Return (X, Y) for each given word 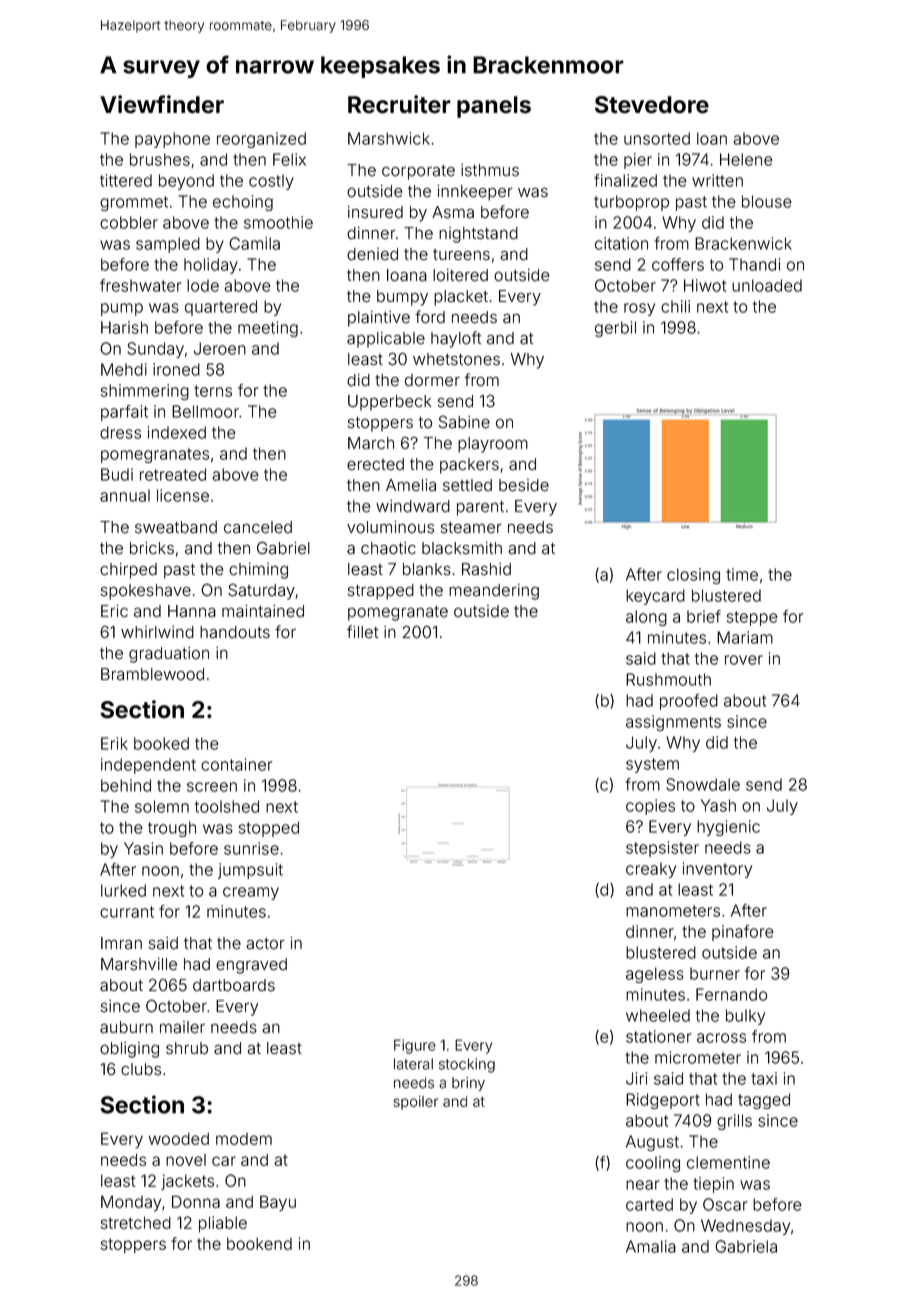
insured (375, 212)
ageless (655, 975)
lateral (413, 1064)
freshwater (140, 285)
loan (712, 138)
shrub (187, 1048)
